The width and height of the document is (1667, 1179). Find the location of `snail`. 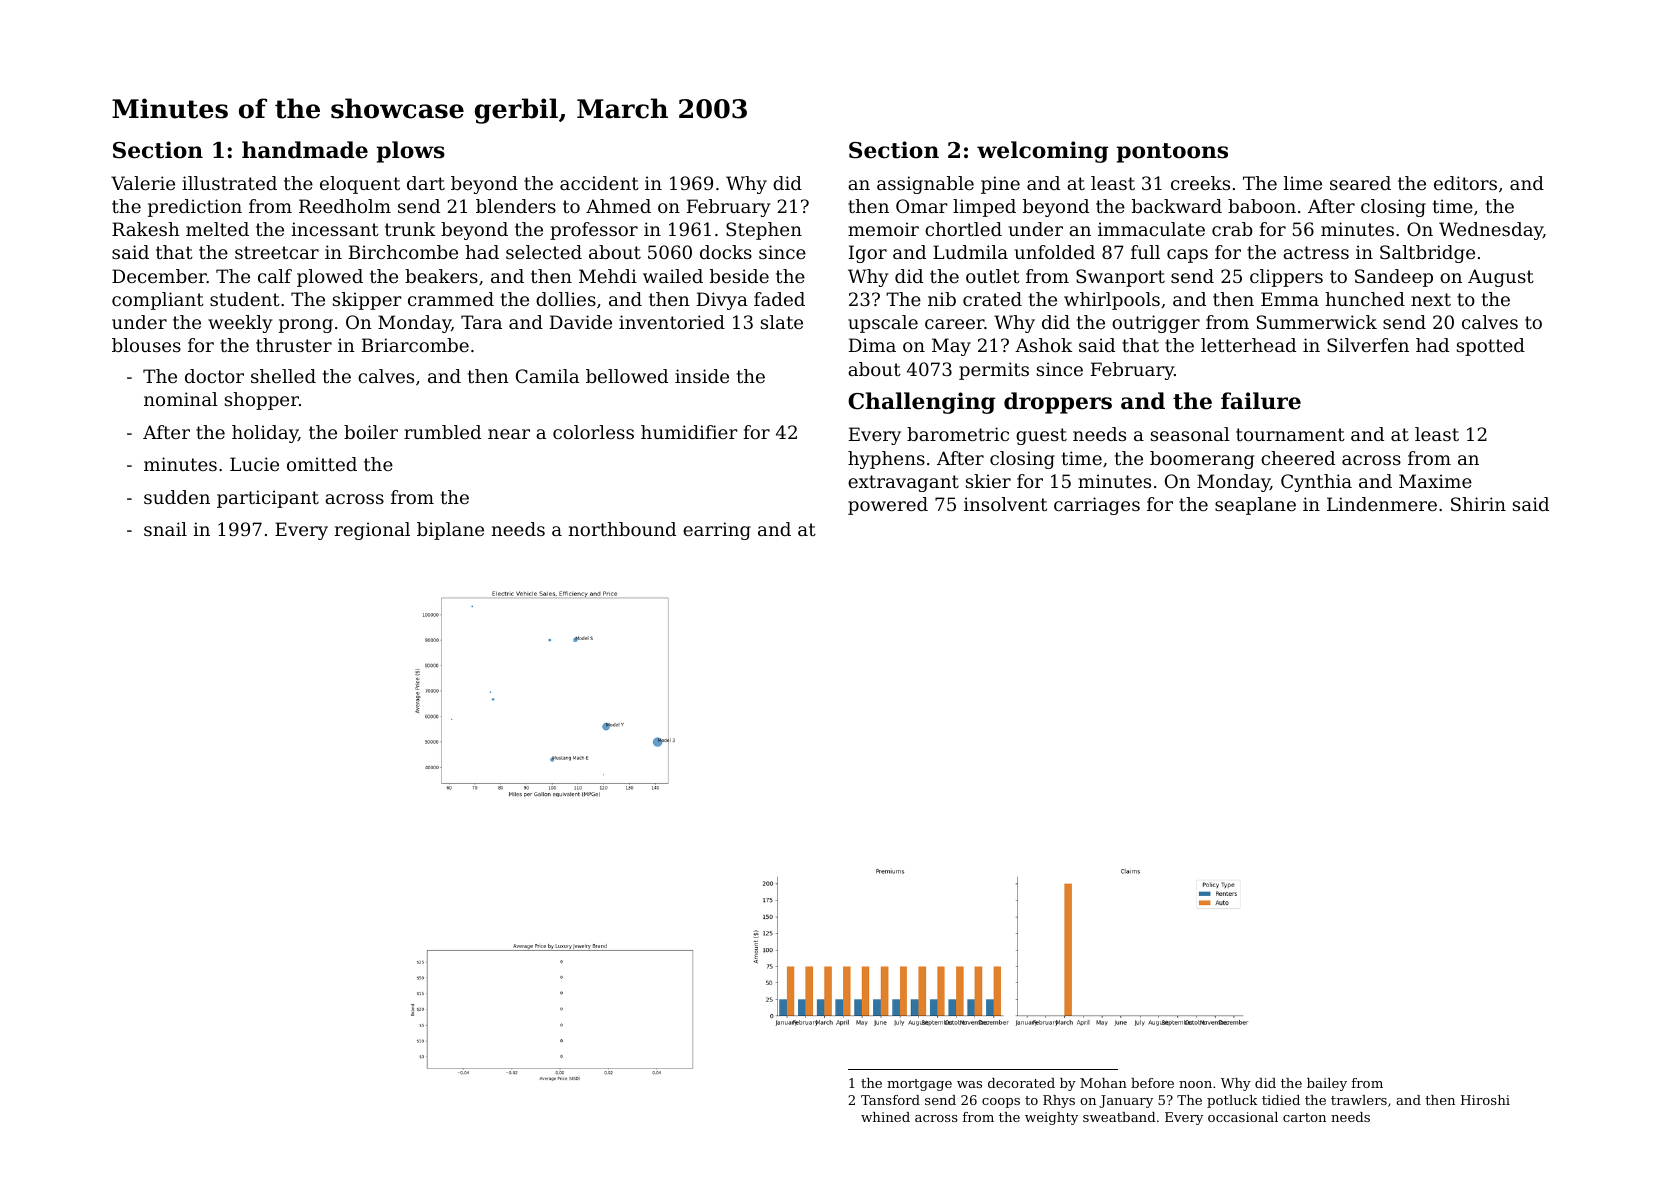

snail is located at coordinates (165, 529).
